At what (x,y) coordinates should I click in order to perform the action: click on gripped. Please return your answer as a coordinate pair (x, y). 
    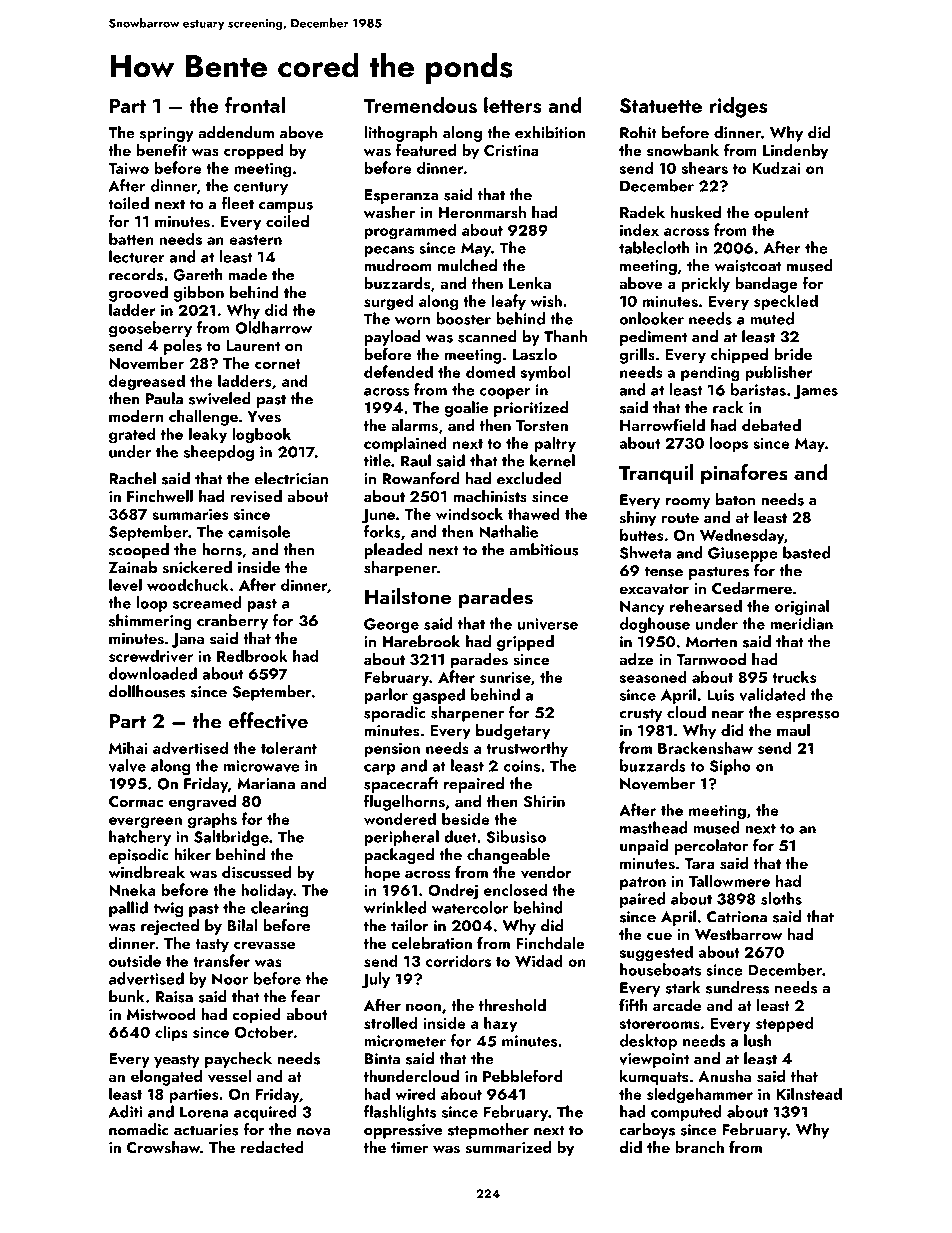
    Looking at the image, I should click on (525, 643).
